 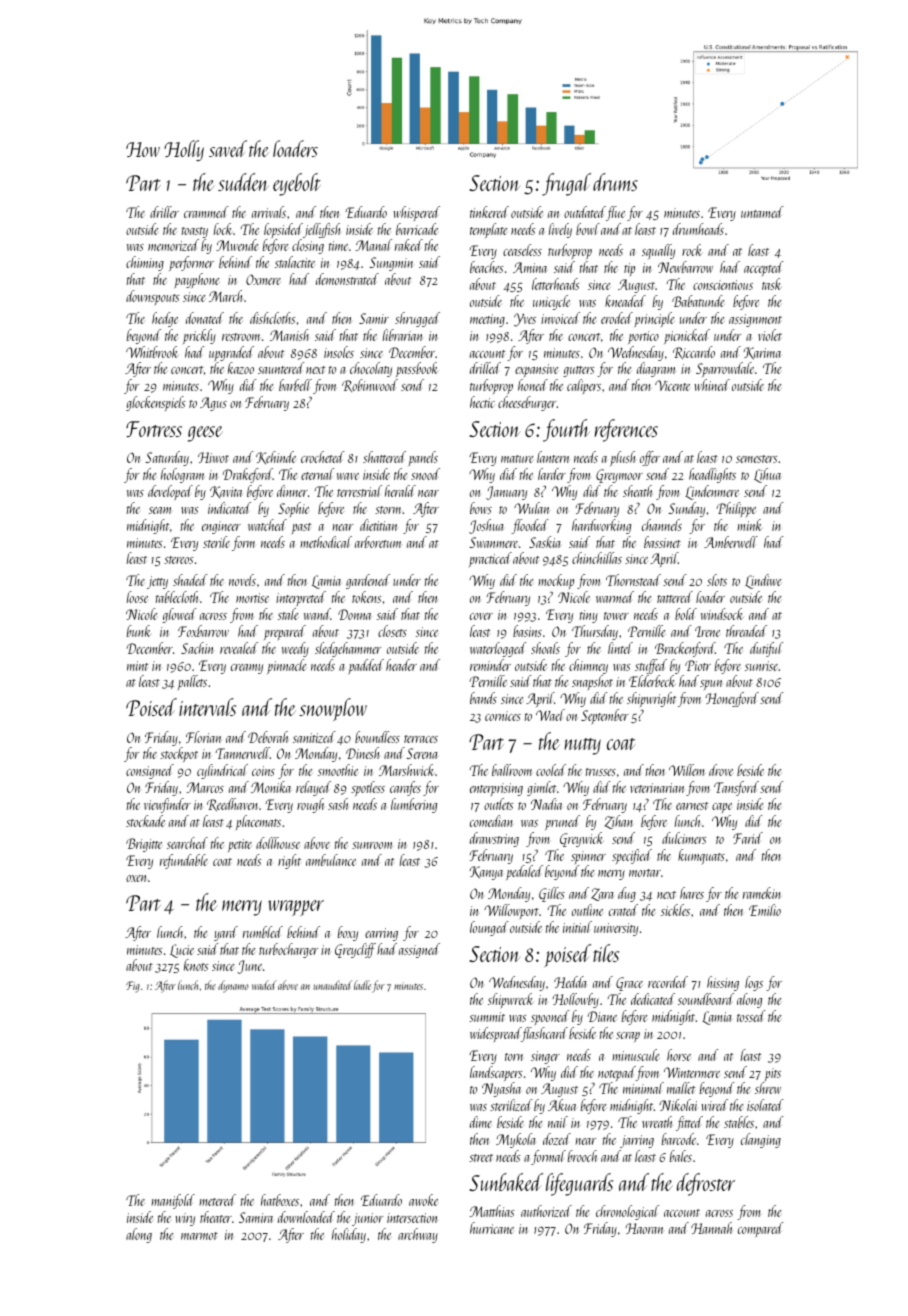 What do you see at coordinates (629, 984) in the screenshot?
I see `Grace` at bounding box center [629, 984].
